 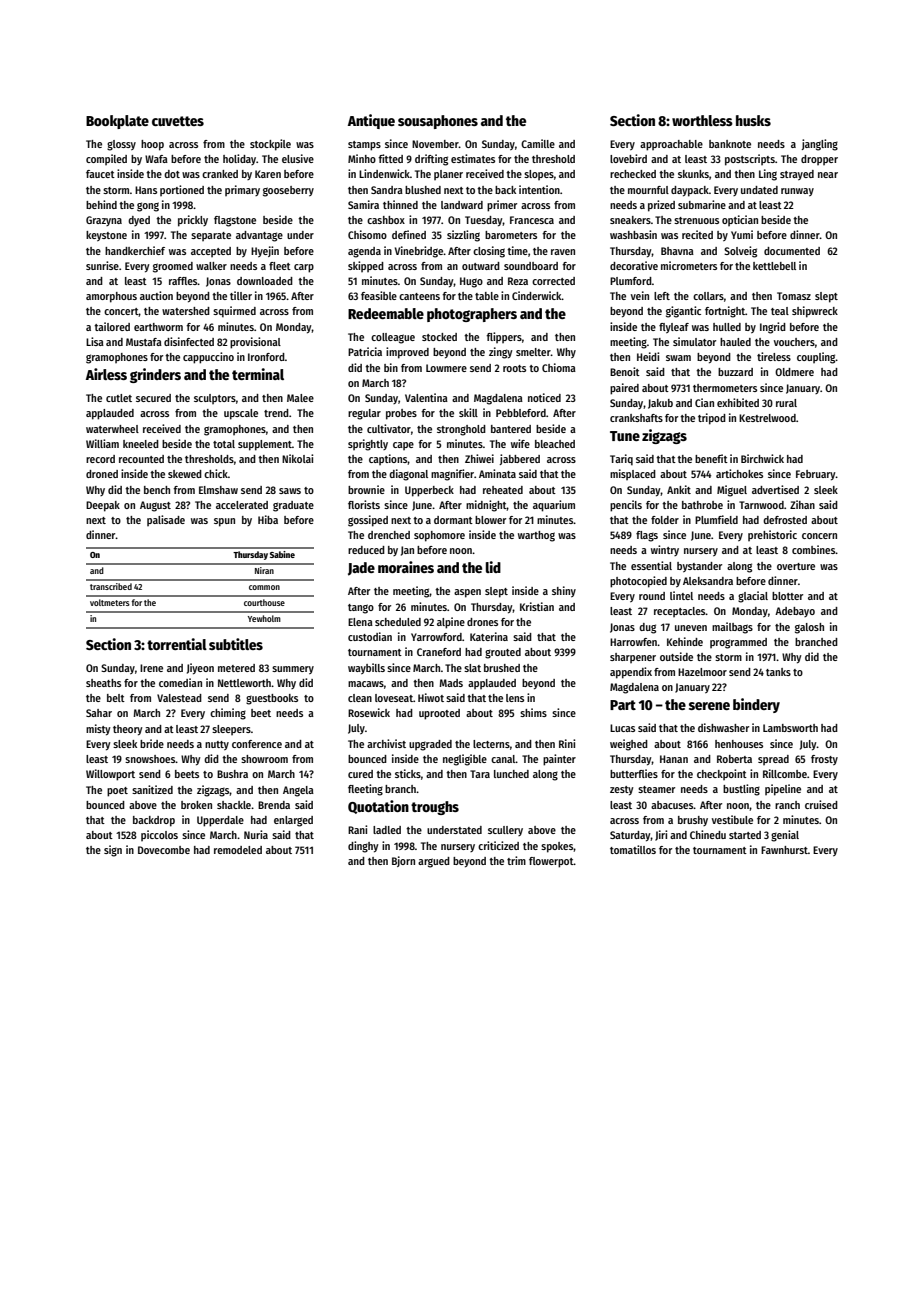 I want to click on blushed, so click(x=423, y=190).
